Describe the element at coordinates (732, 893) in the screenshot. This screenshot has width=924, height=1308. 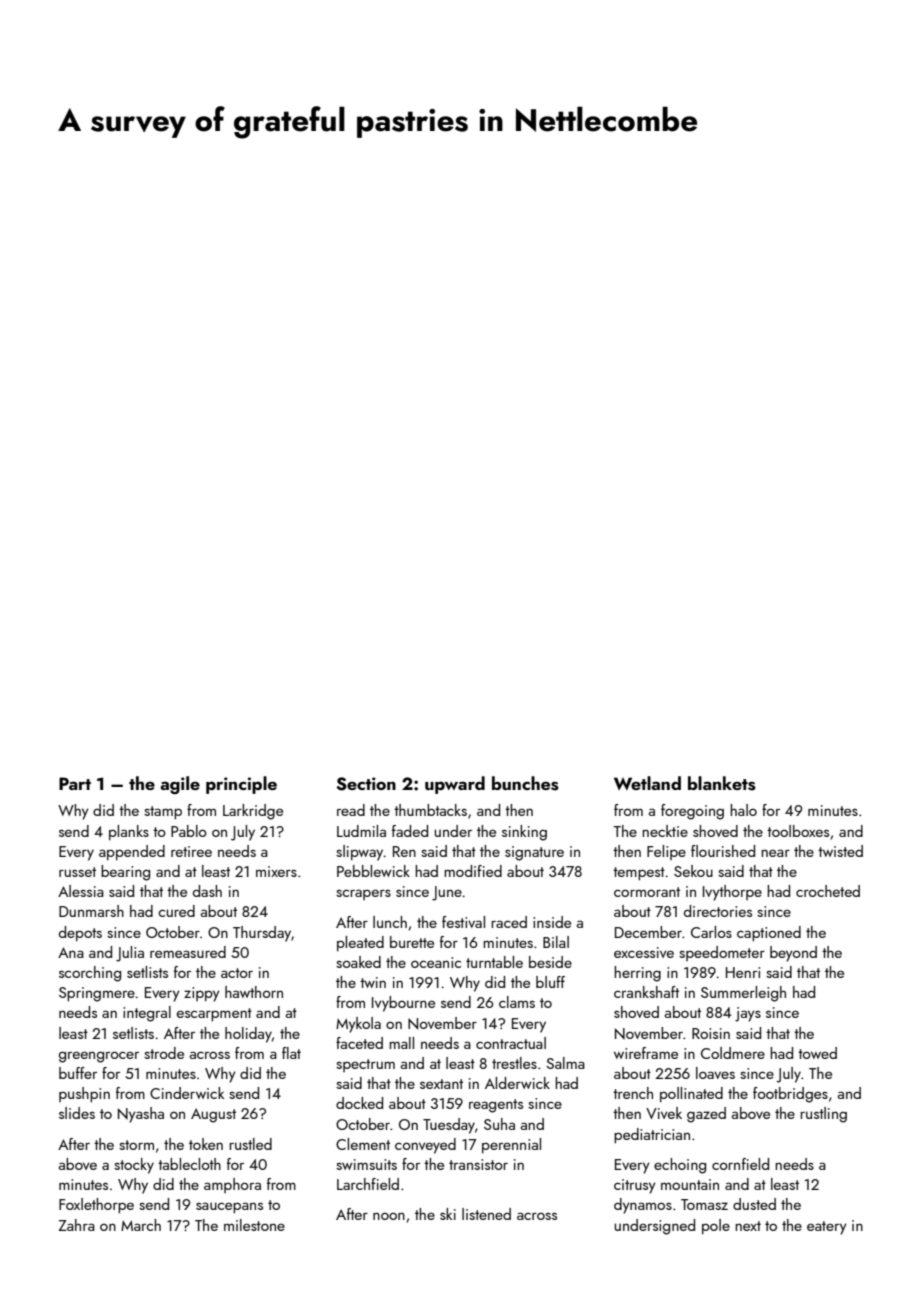
I see `Ivythorpe` at that location.
